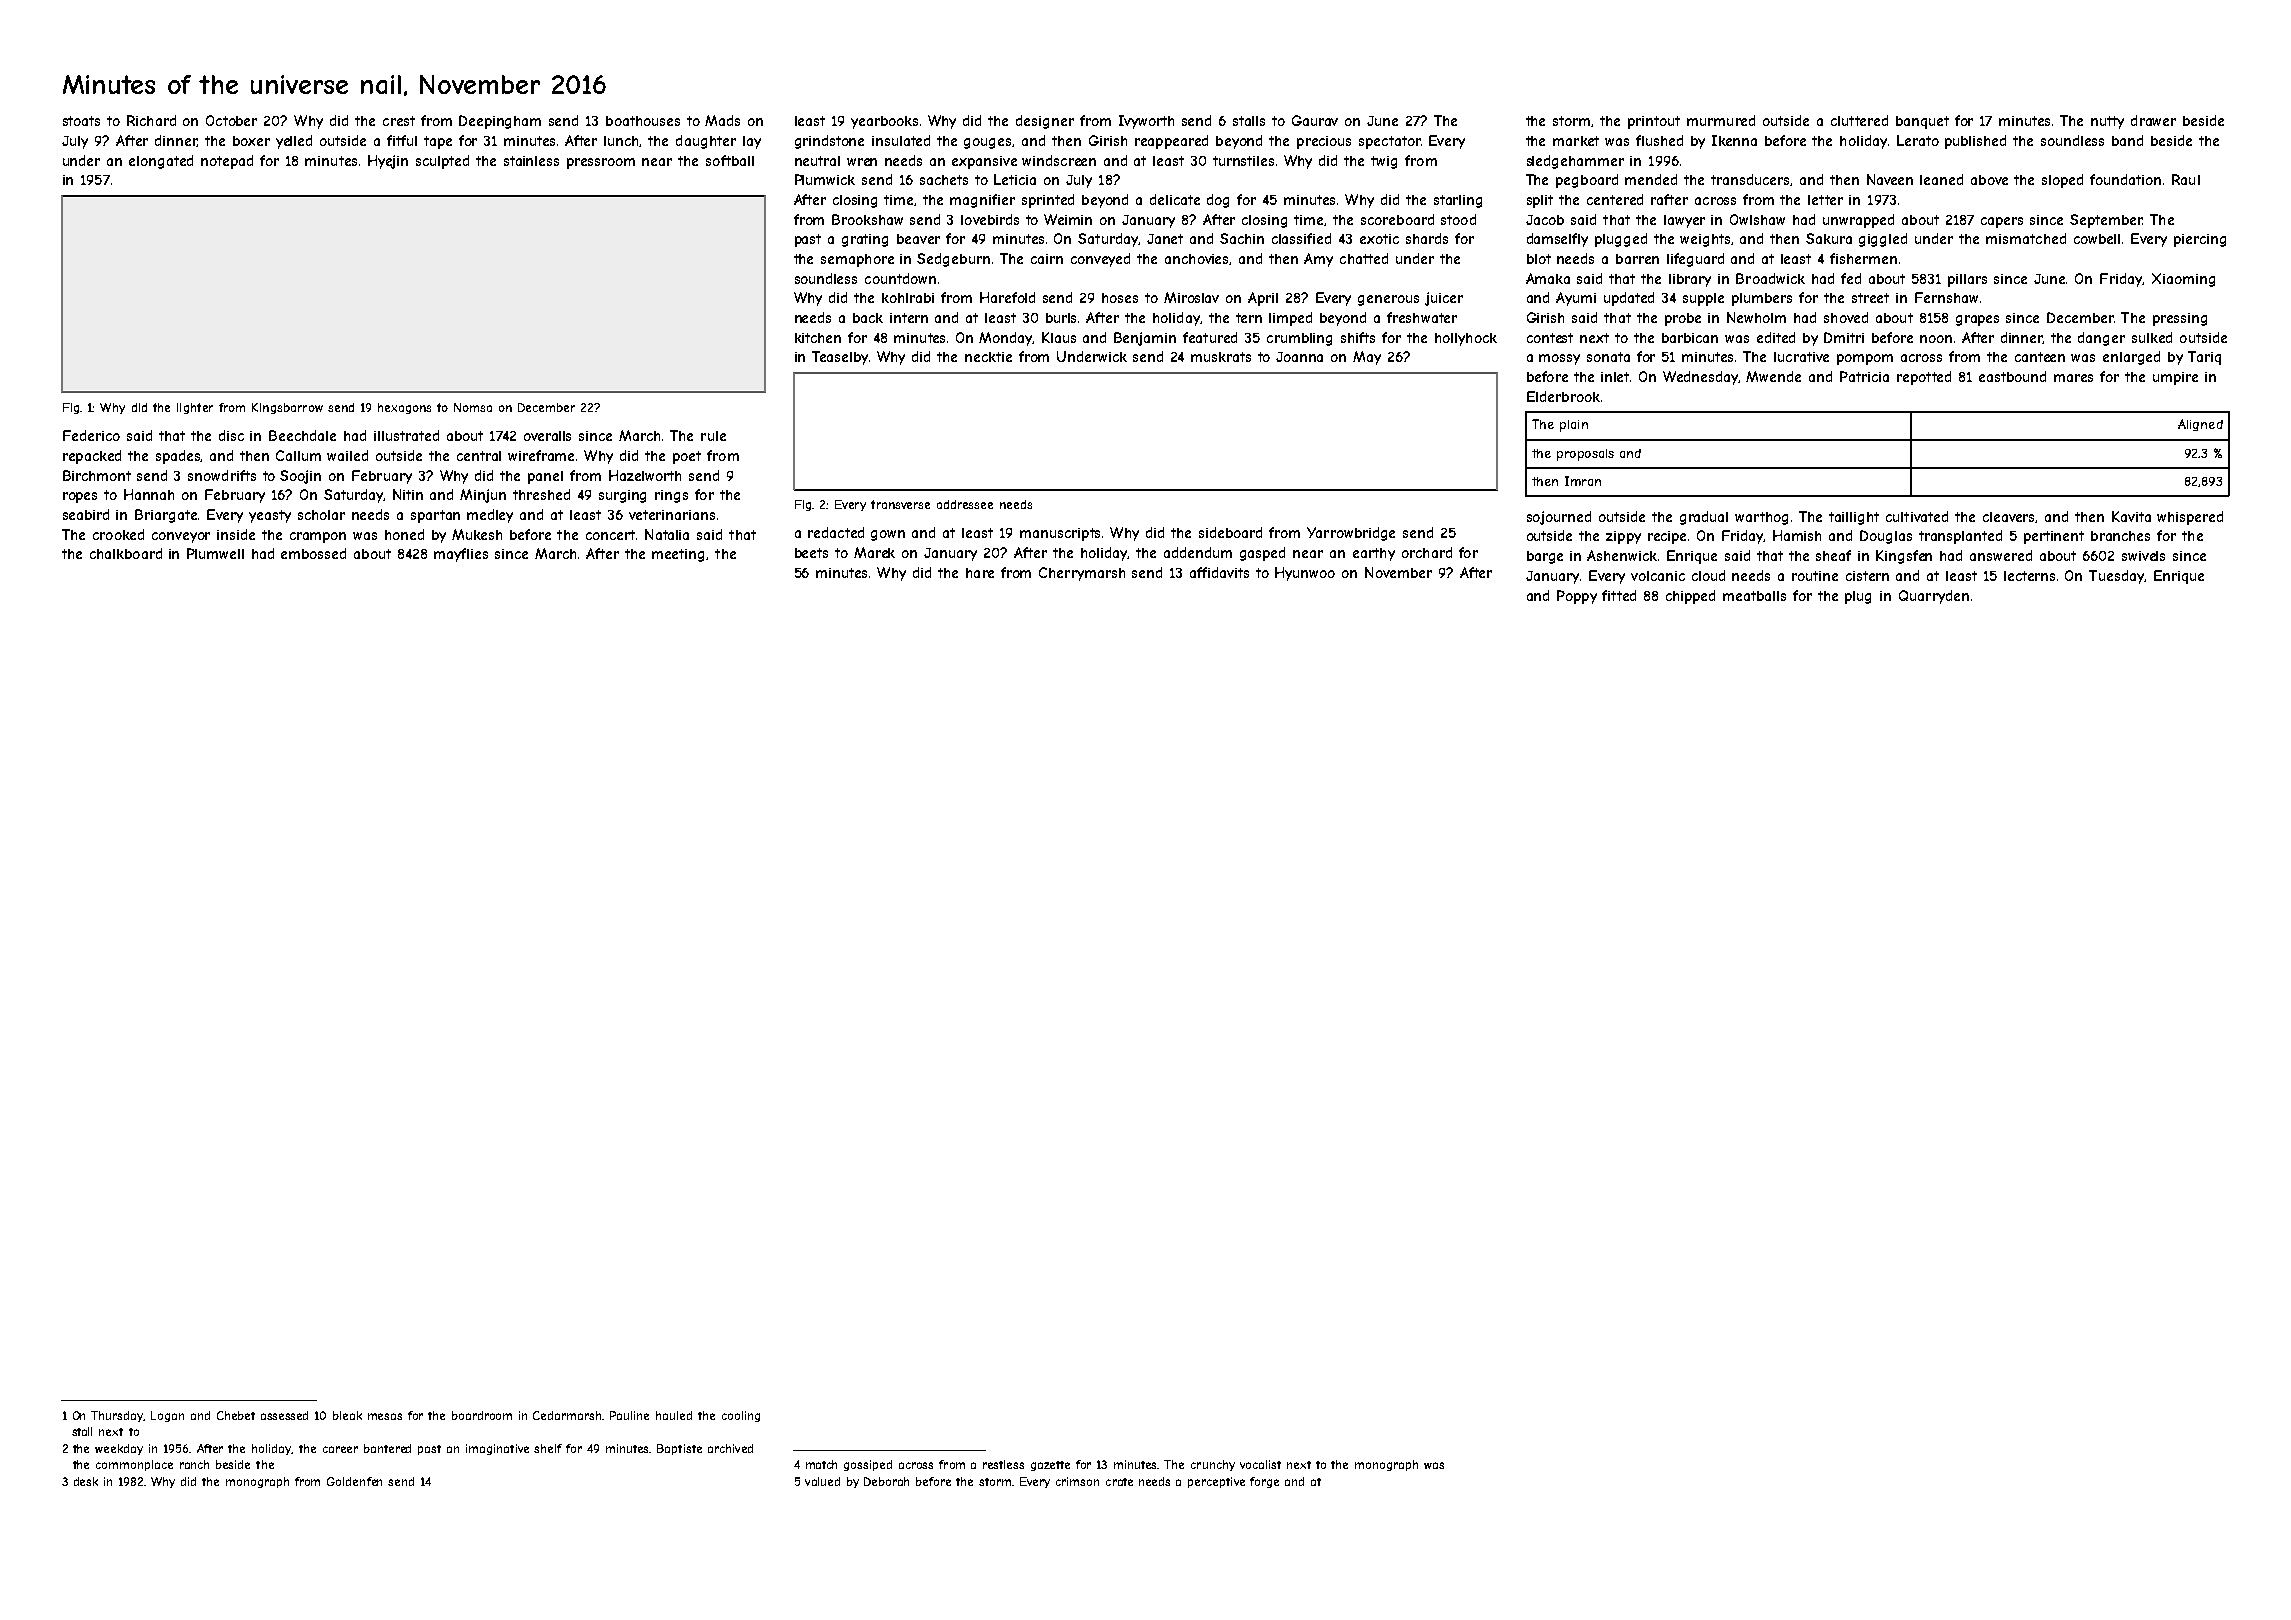 The height and width of the screenshot is (1620, 2291). What do you see at coordinates (284, 1415) in the screenshot?
I see `assessed` at bounding box center [284, 1415].
